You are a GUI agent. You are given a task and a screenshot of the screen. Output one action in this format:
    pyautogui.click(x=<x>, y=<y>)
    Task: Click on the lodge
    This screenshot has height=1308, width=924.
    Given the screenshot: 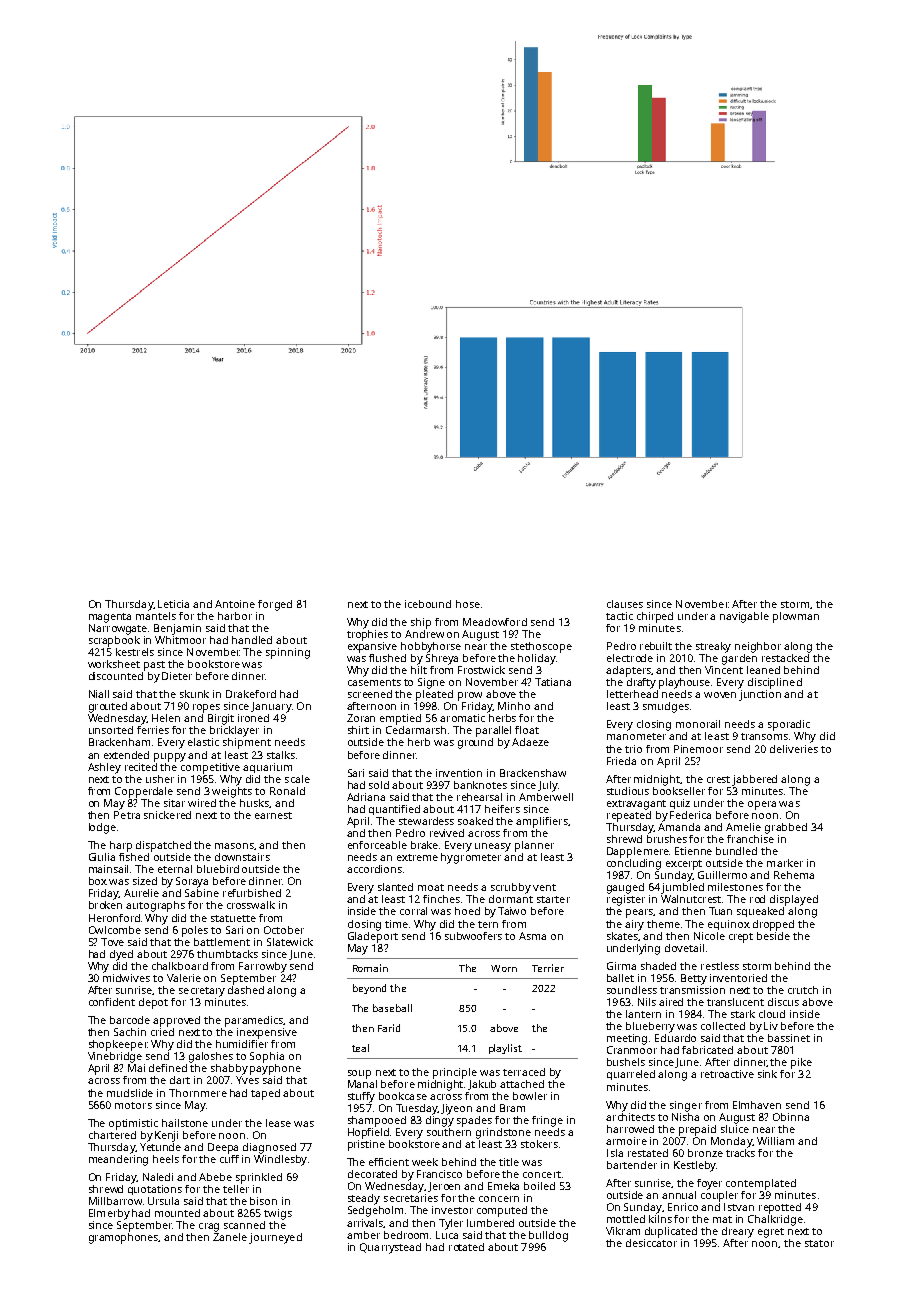 What is the action you would take?
    pyautogui.click(x=102, y=828)
